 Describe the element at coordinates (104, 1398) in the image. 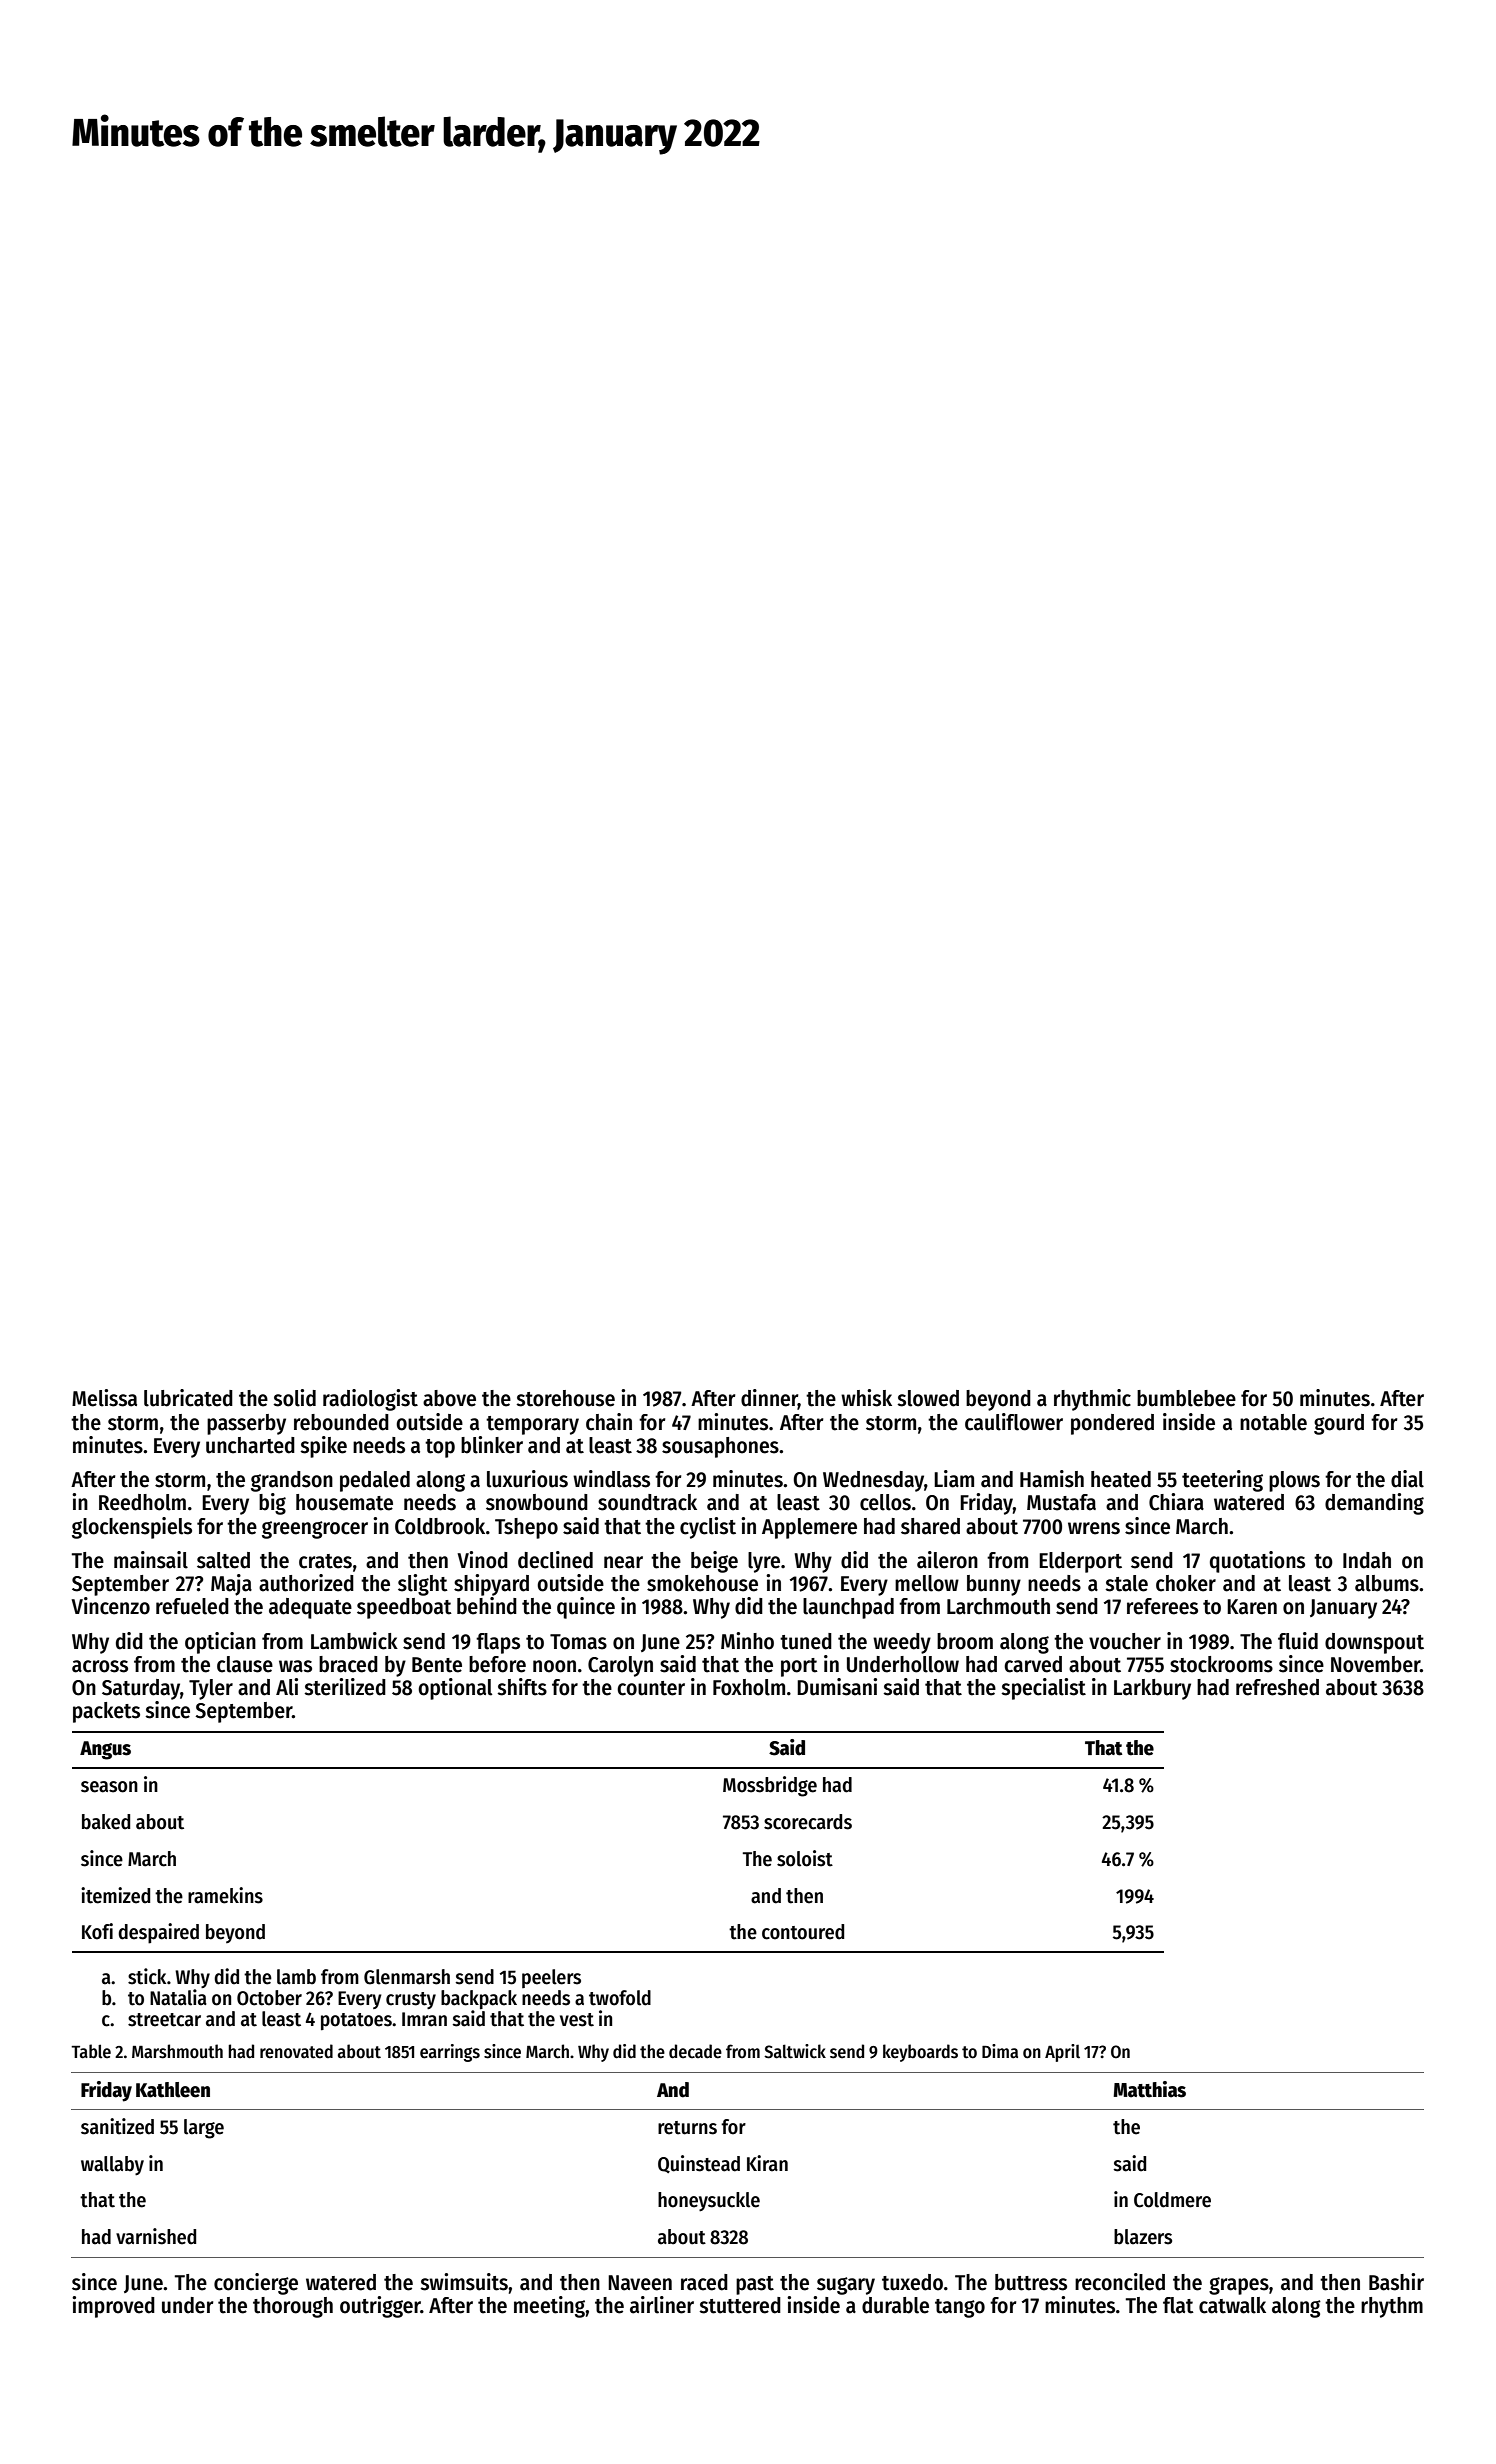

I see `Melissa` at that location.
